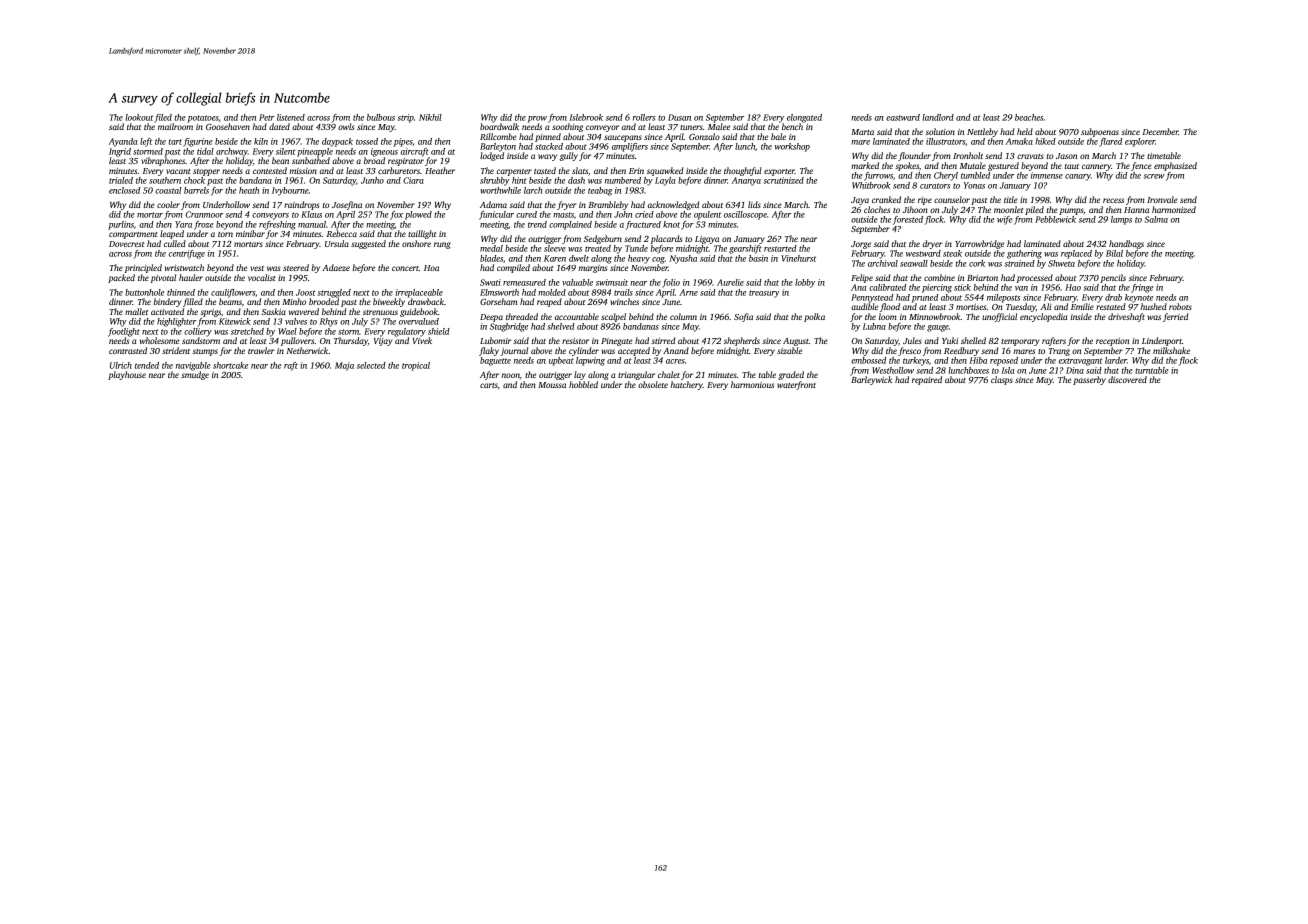 The width and height of the screenshot is (1308, 924). What do you see at coordinates (127, 375) in the screenshot?
I see `playhouse` at bounding box center [127, 375].
